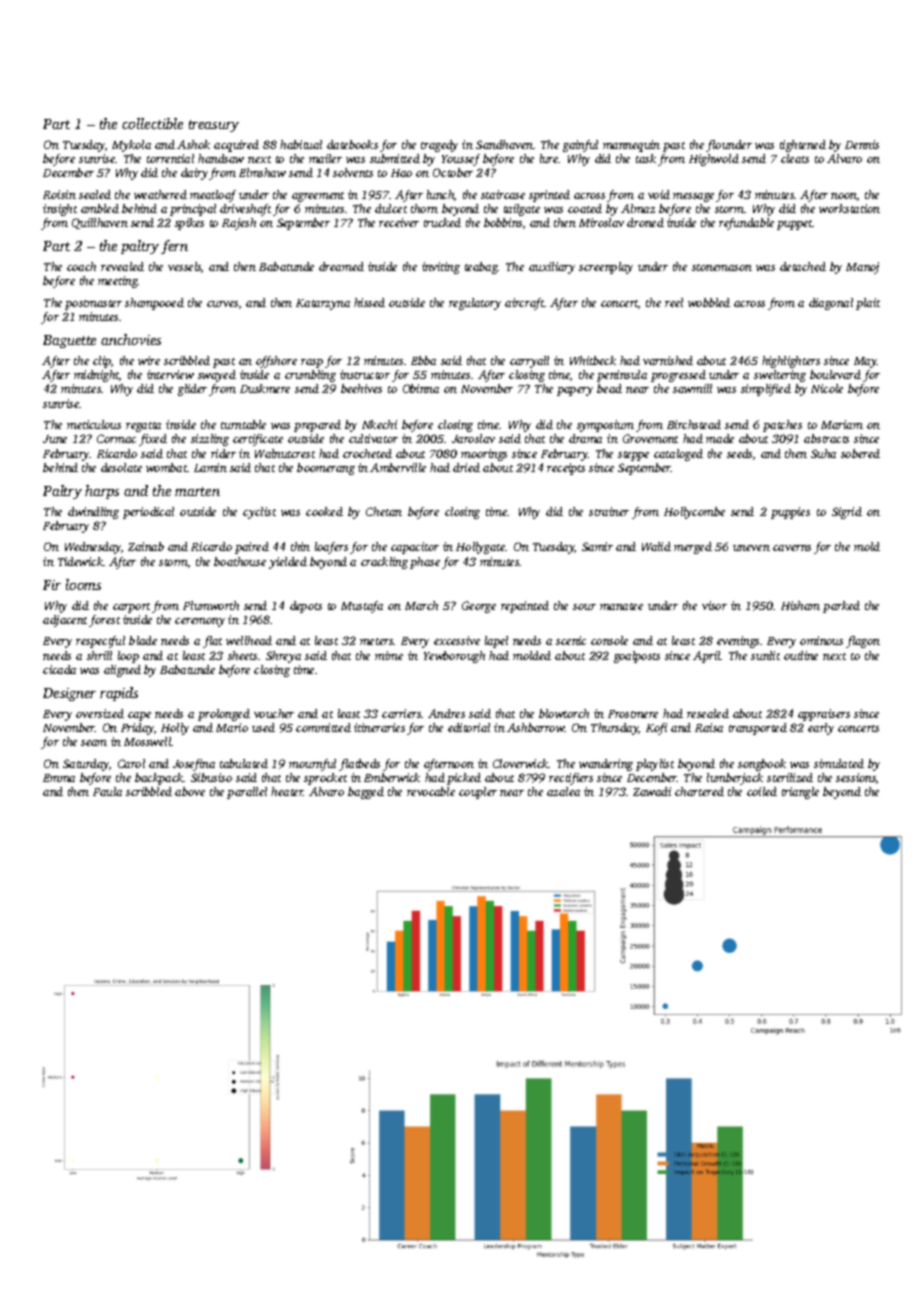 The image size is (924, 1308). I want to click on Sigrid, so click(847, 513).
